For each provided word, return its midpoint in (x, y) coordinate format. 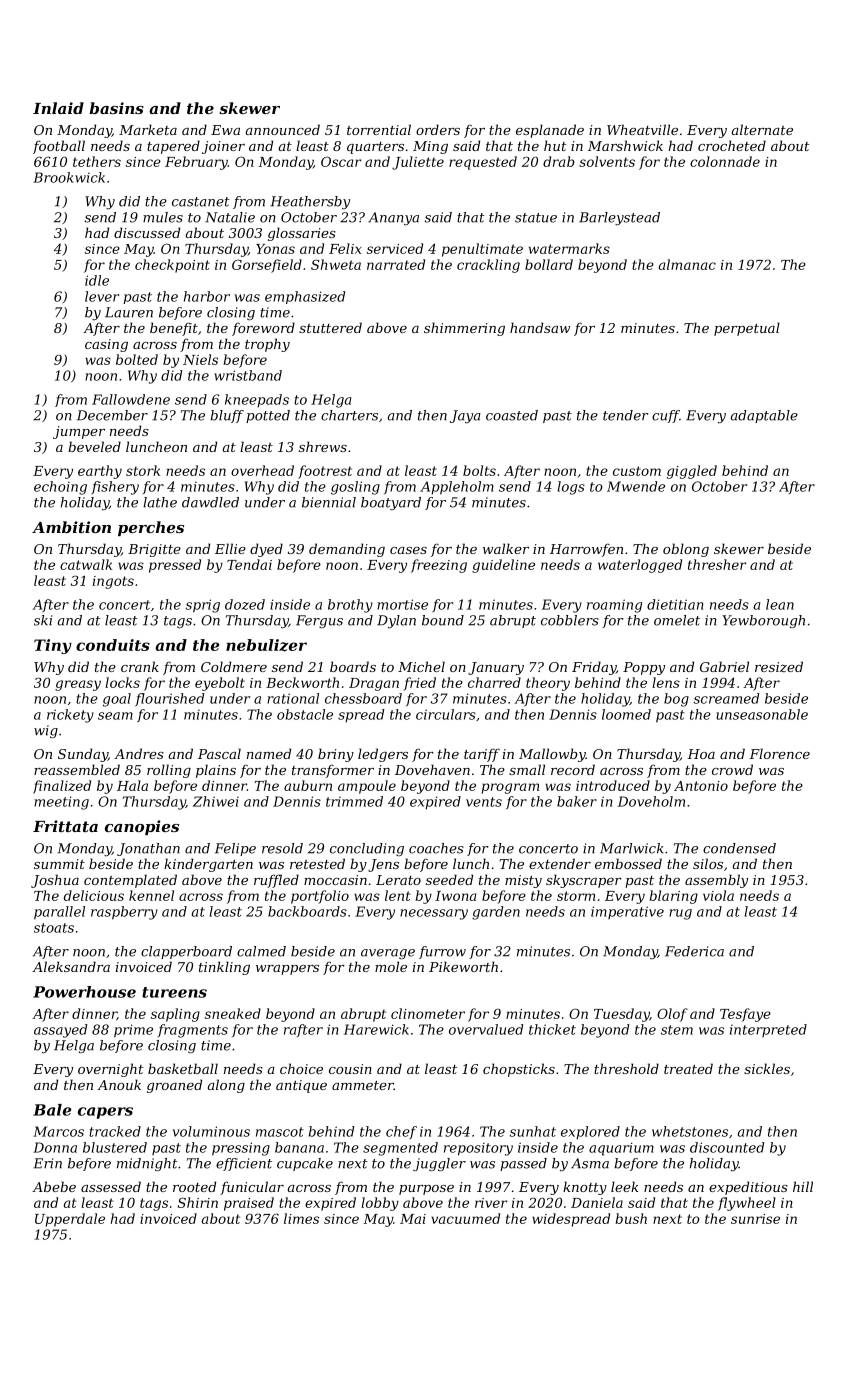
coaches (436, 848)
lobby (380, 1204)
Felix (345, 248)
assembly (716, 881)
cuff (666, 416)
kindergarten (208, 865)
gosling (355, 488)
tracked (115, 1131)
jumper (79, 432)
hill (803, 1186)
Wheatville (642, 129)
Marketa (148, 129)
